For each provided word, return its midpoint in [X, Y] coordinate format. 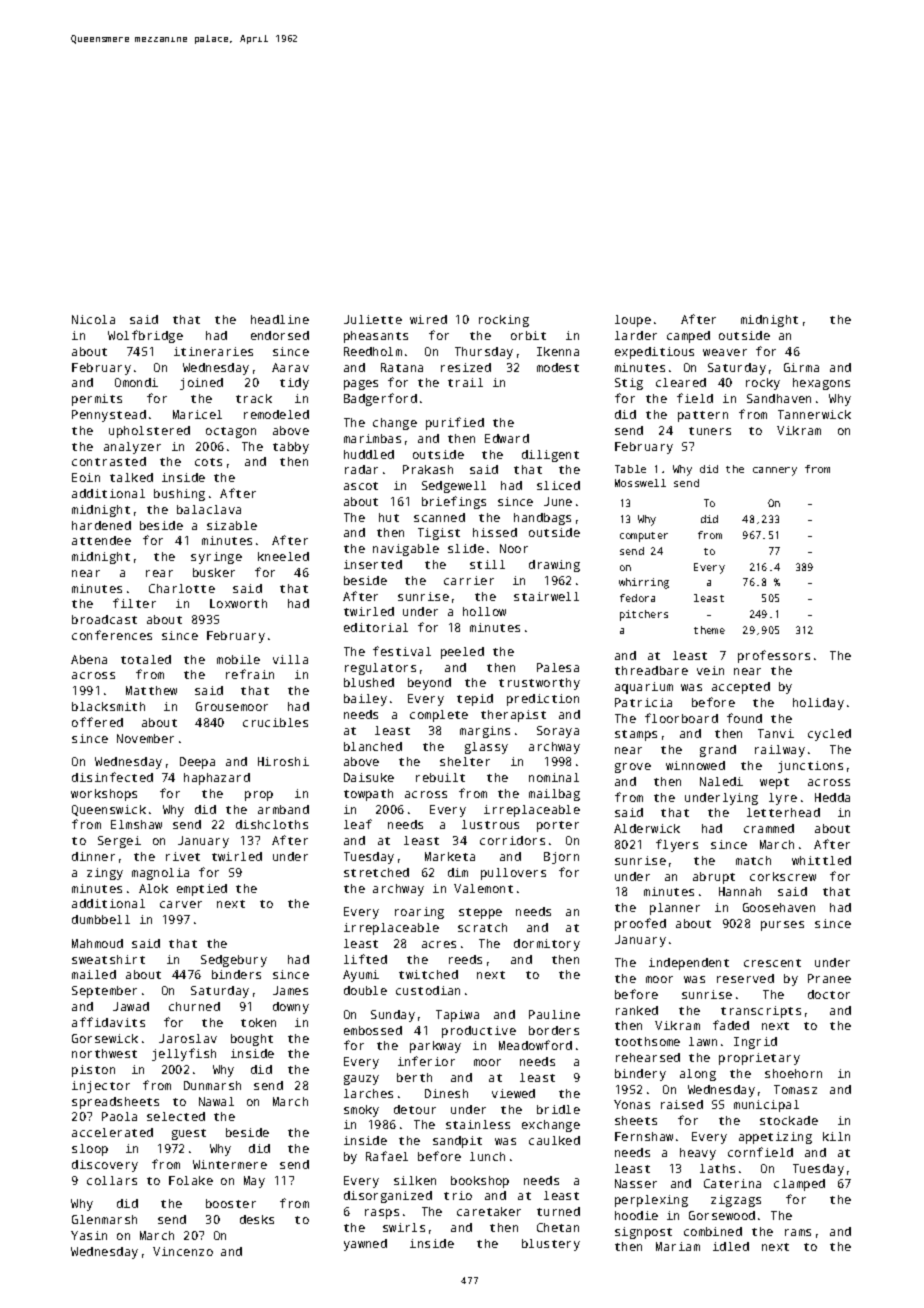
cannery [775, 471]
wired [428, 319]
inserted [373, 564]
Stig [629, 384]
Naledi [721, 781]
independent [689, 964]
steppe [480, 913]
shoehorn [793, 1073]
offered [97, 722]
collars [112, 1180]
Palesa [558, 667]
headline [280, 319]
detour [415, 1109]
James [290, 990]
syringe [216, 558]
